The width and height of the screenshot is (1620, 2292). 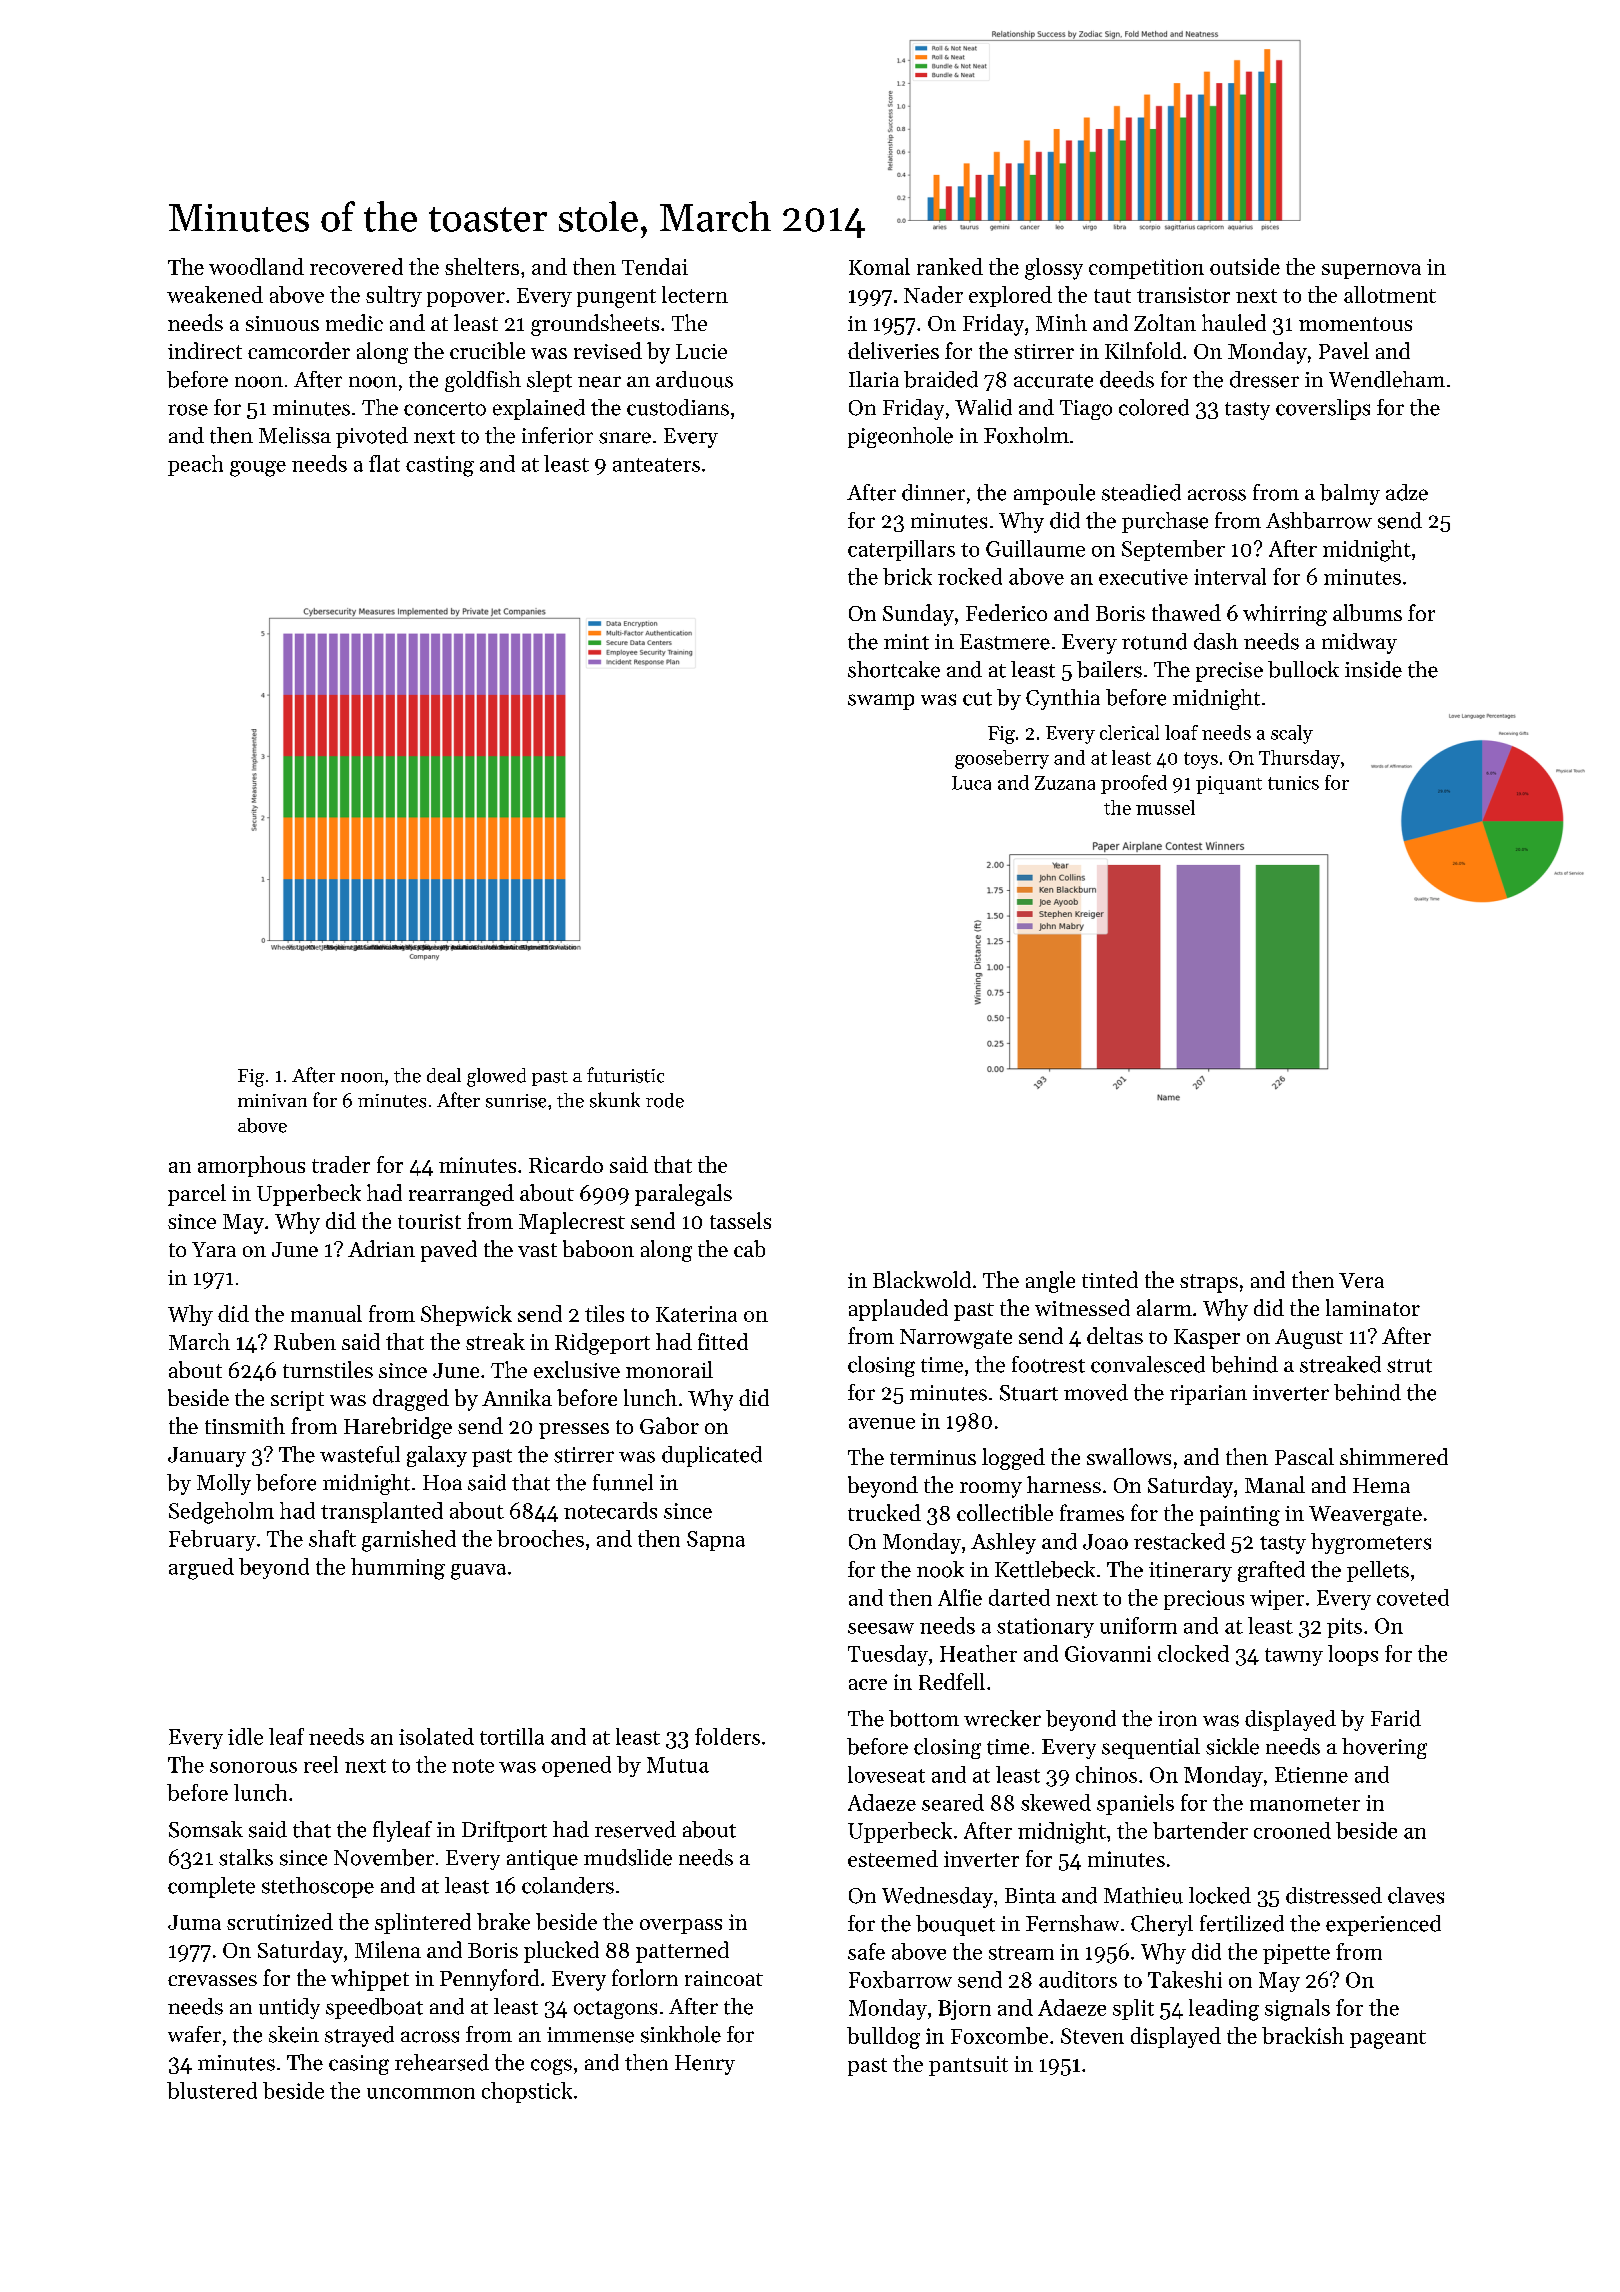 I want to click on blustered, so click(x=212, y=2090).
